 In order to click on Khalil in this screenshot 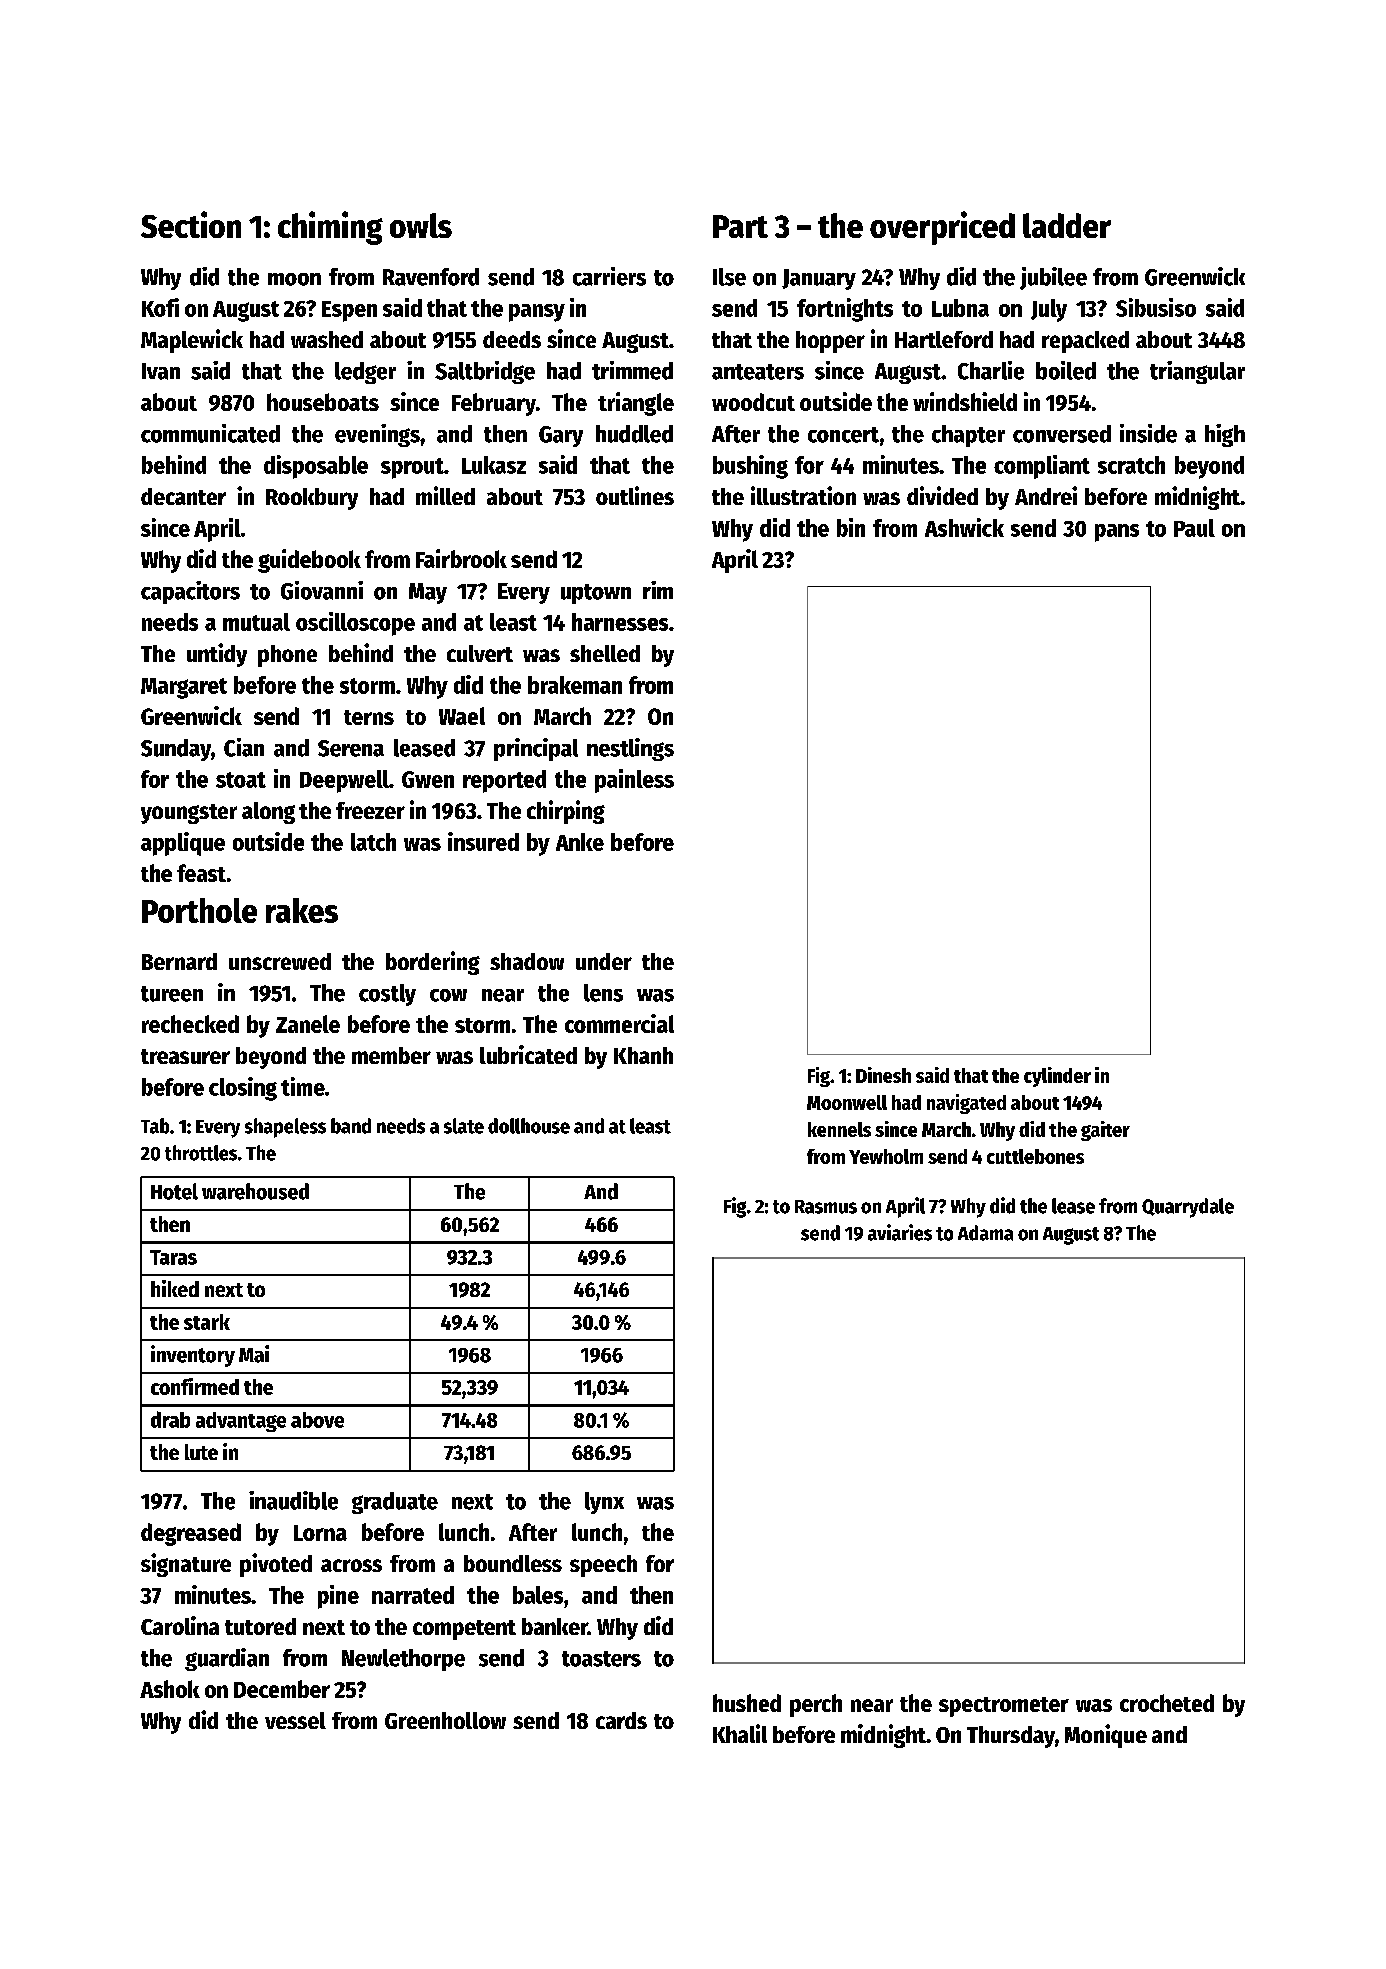, I will do `click(740, 1733)`.
